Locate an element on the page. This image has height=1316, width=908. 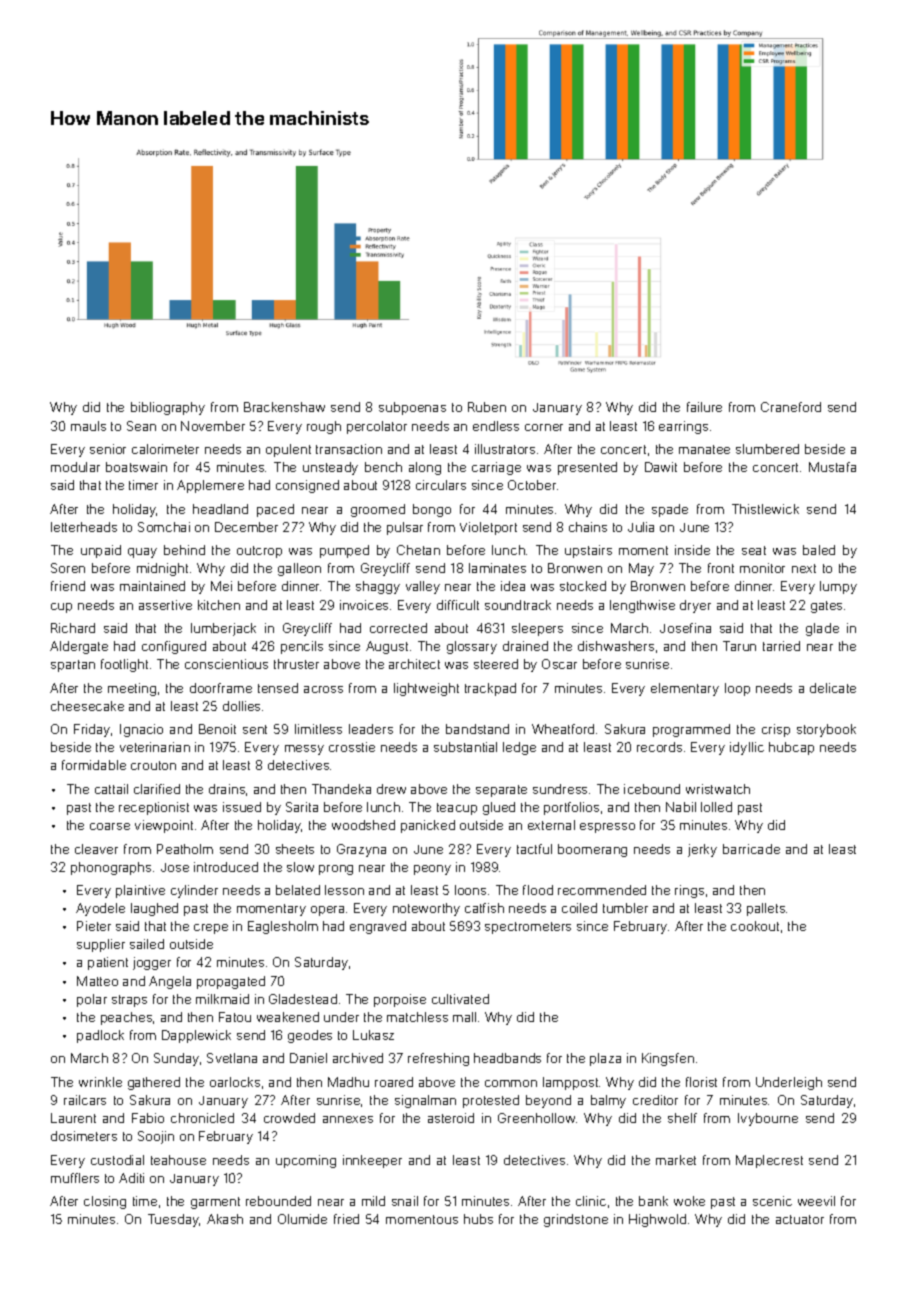
polar is located at coordinates (92, 1000).
